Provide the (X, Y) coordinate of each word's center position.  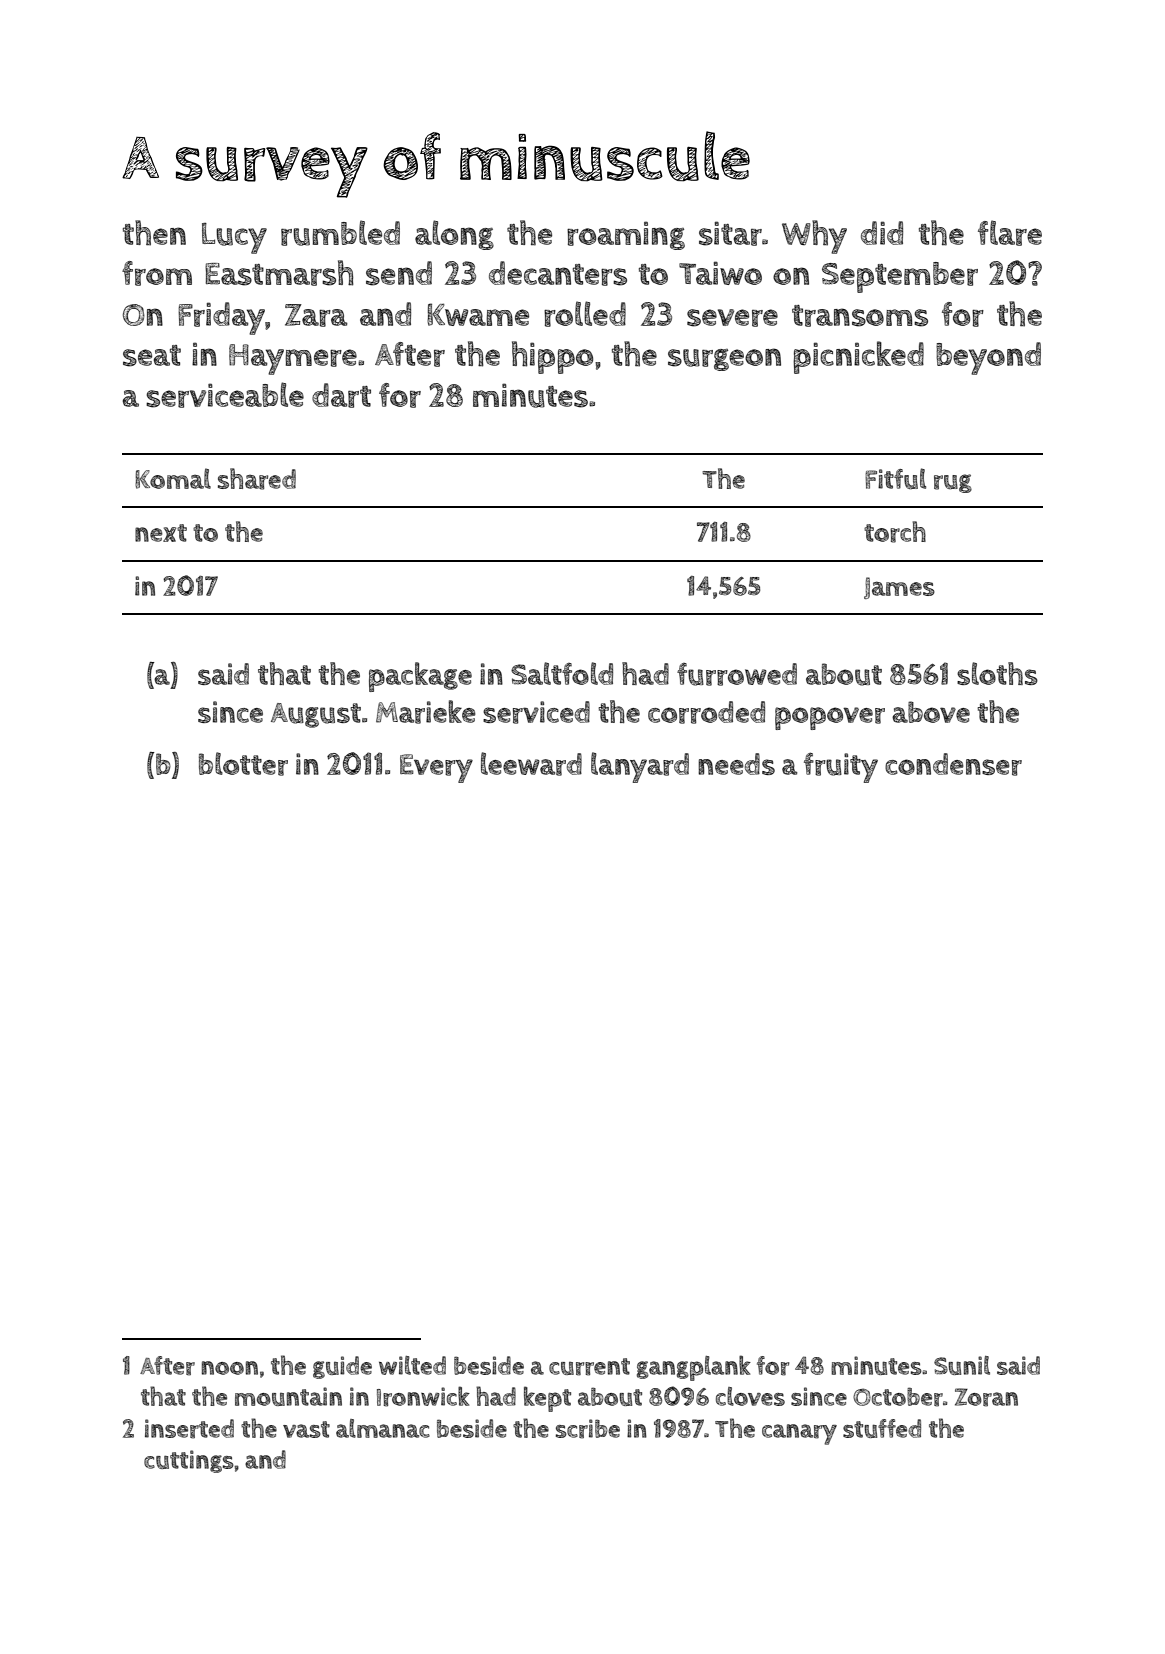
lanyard (640, 767)
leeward (531, 764)
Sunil (962, 1365)
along (454, 235)
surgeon (724, 359)
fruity (841, 767)
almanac (383, 1428)
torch (895, 532)
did (882, 233)
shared (257, 479)
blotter (243, 764)
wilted (412, 1365)
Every (436, 768)
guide (342, 1367)
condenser (953, 764)
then (154, 233)
